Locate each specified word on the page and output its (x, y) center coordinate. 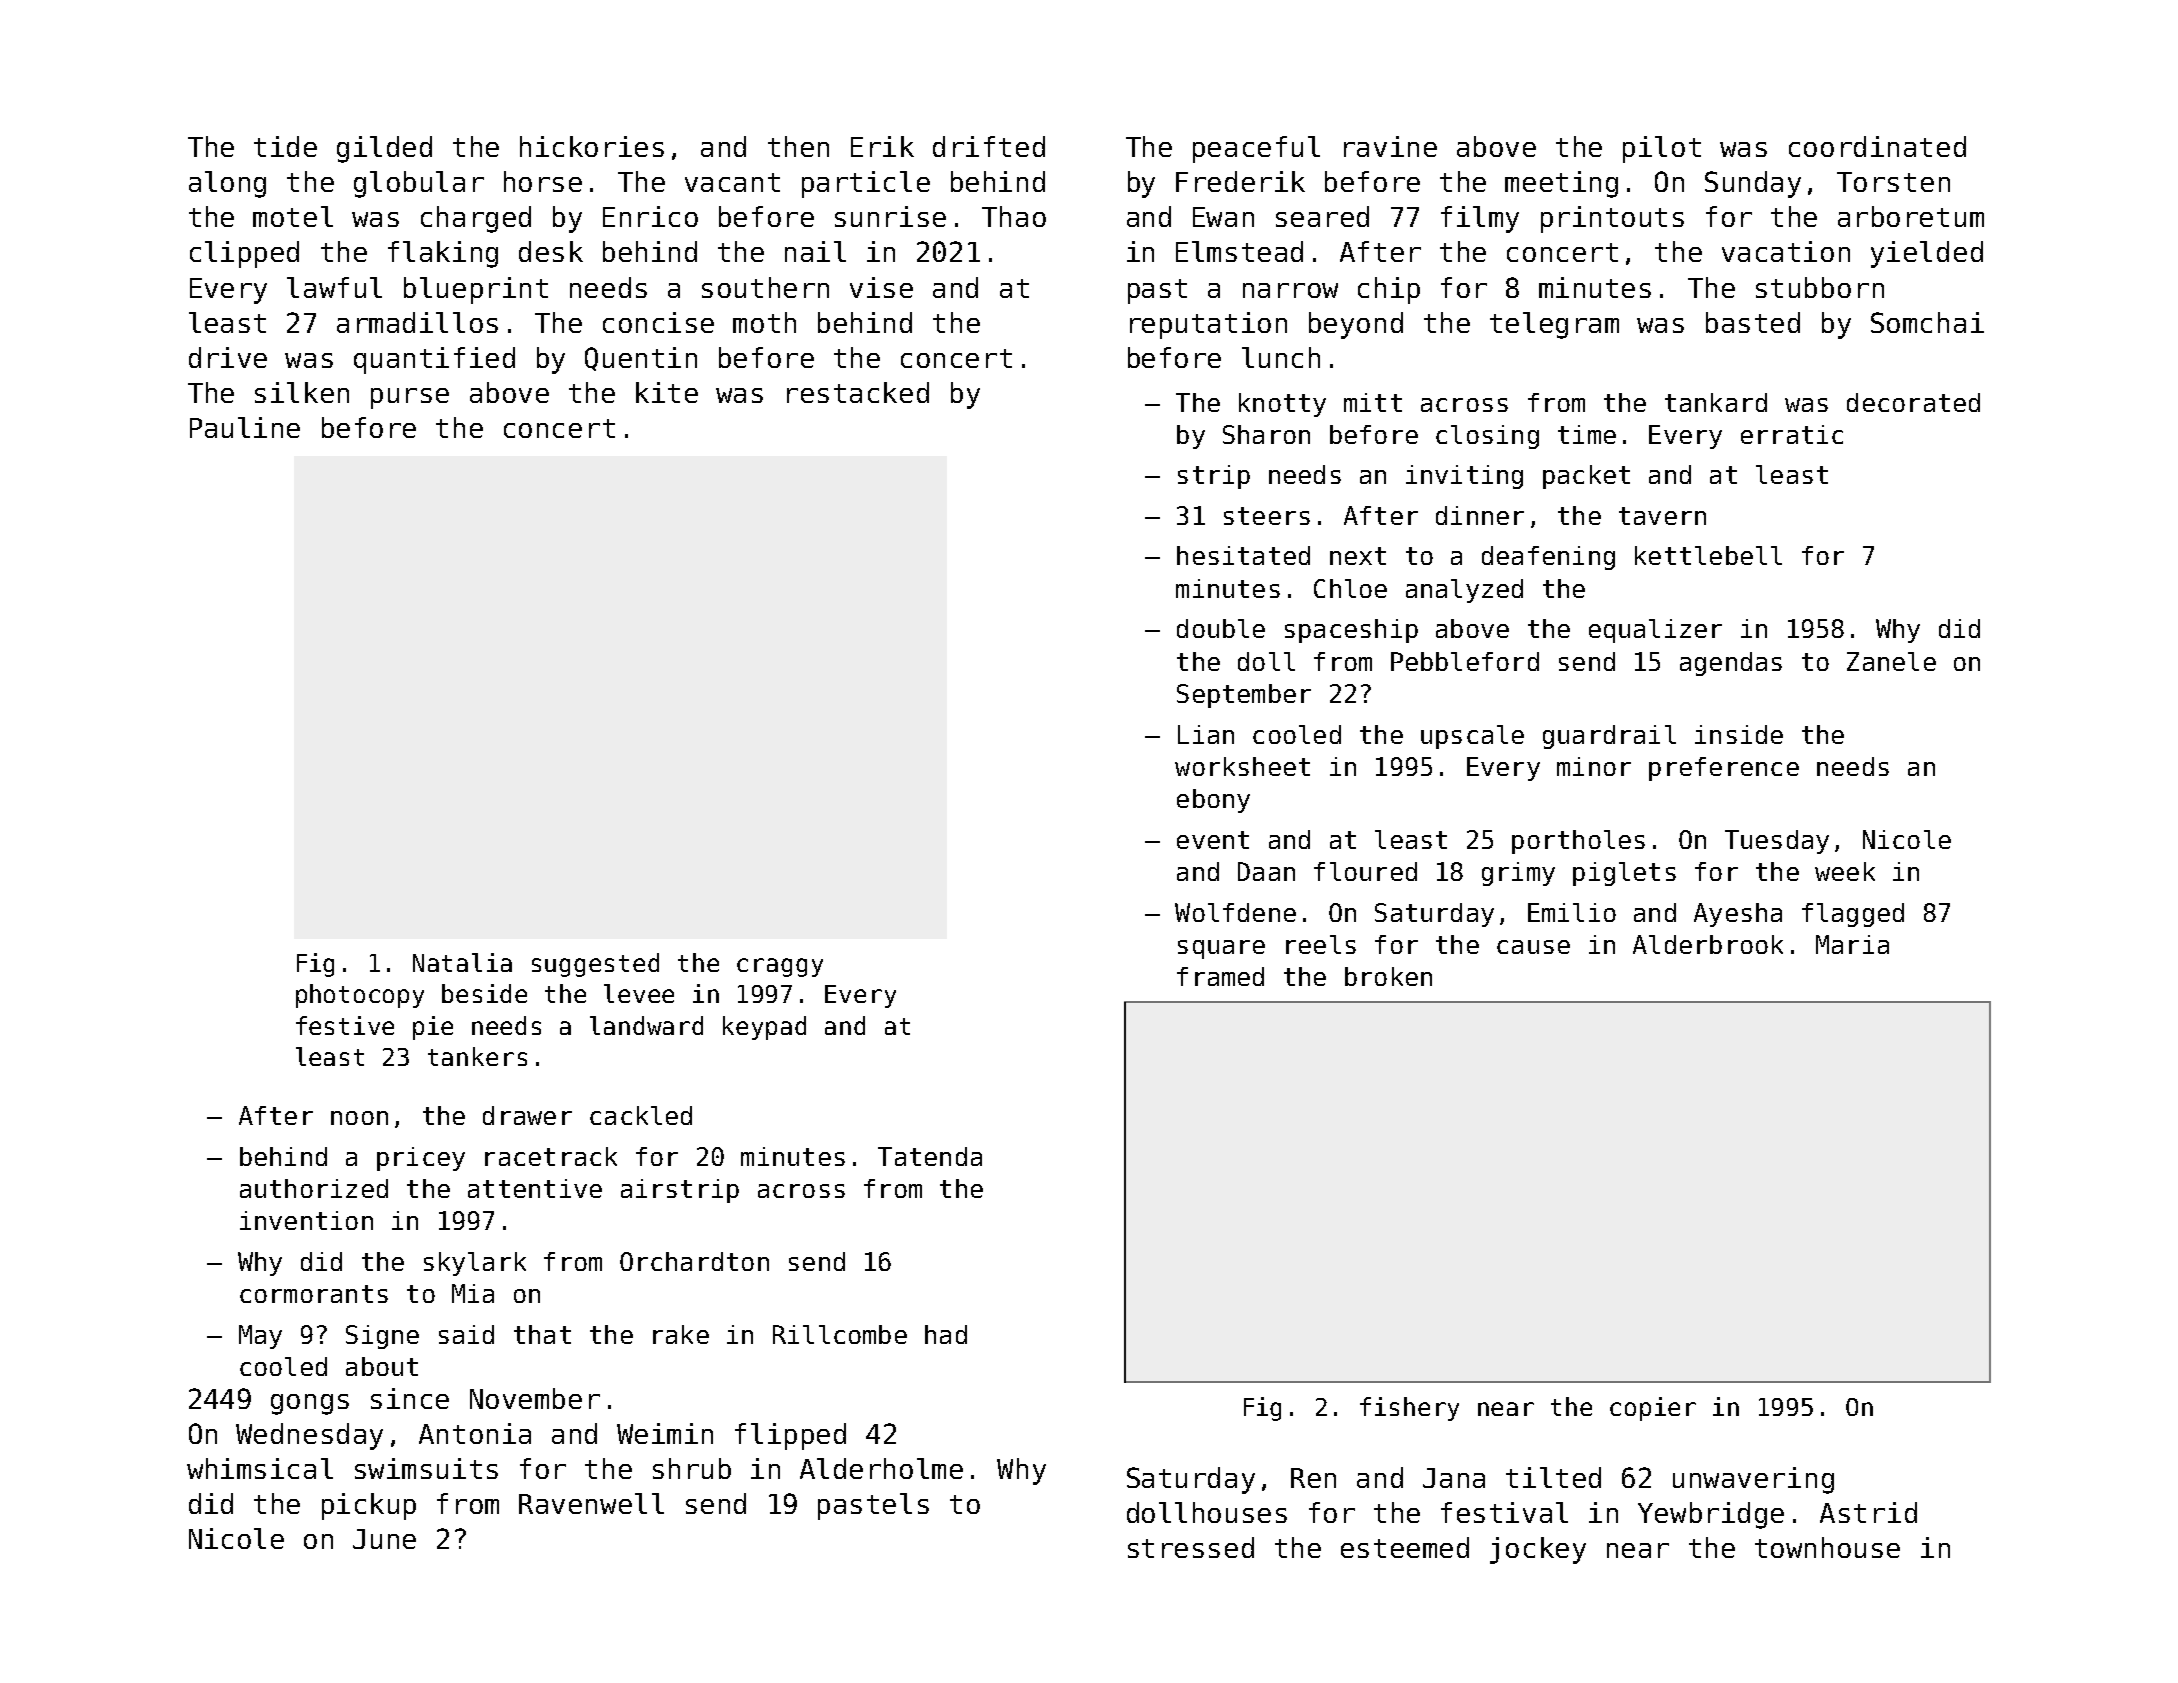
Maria (1852, 944)
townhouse (1827, 1547)
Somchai (1927, 322)
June (384, 1539)
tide (285, 146)
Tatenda (930, 1156)
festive (345, 1025)
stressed (1191, 1547)
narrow (1290, 290)
